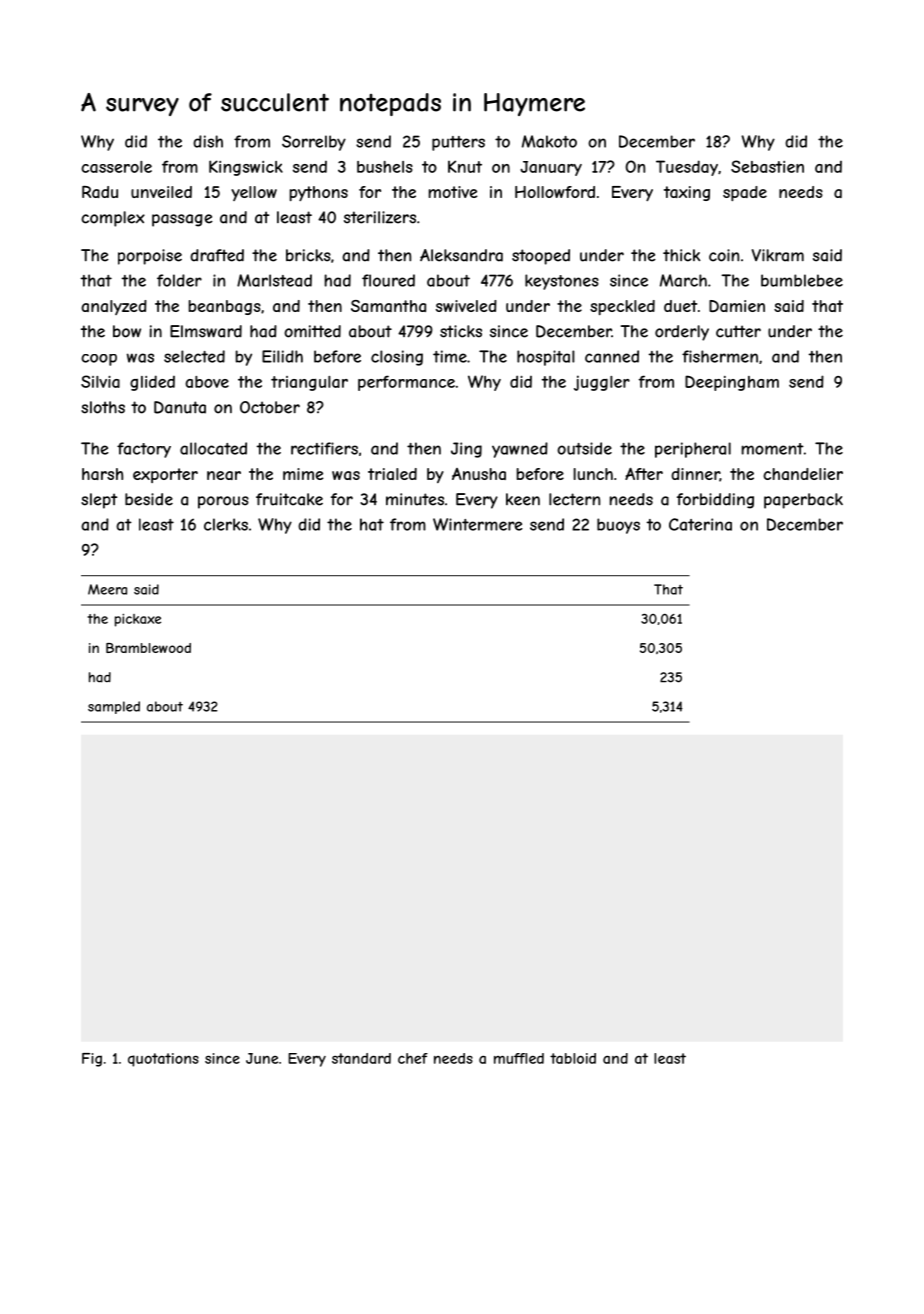  What do you see at coordinates (206, 331) in the image?
I see `Elmsward` at bounding box center [206, 331].
